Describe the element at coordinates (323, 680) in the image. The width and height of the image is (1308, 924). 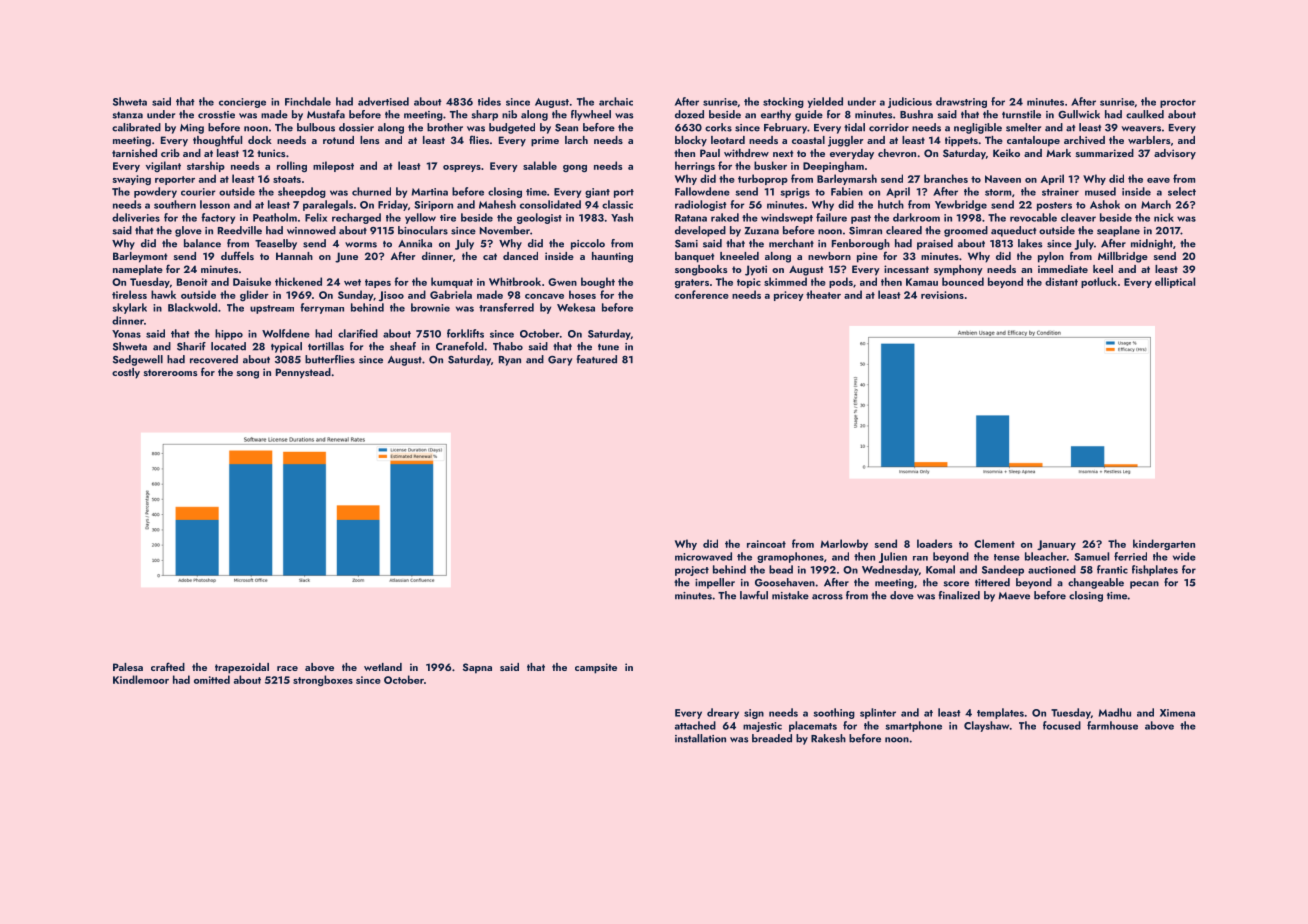
I see `strongboxes` at that location.
